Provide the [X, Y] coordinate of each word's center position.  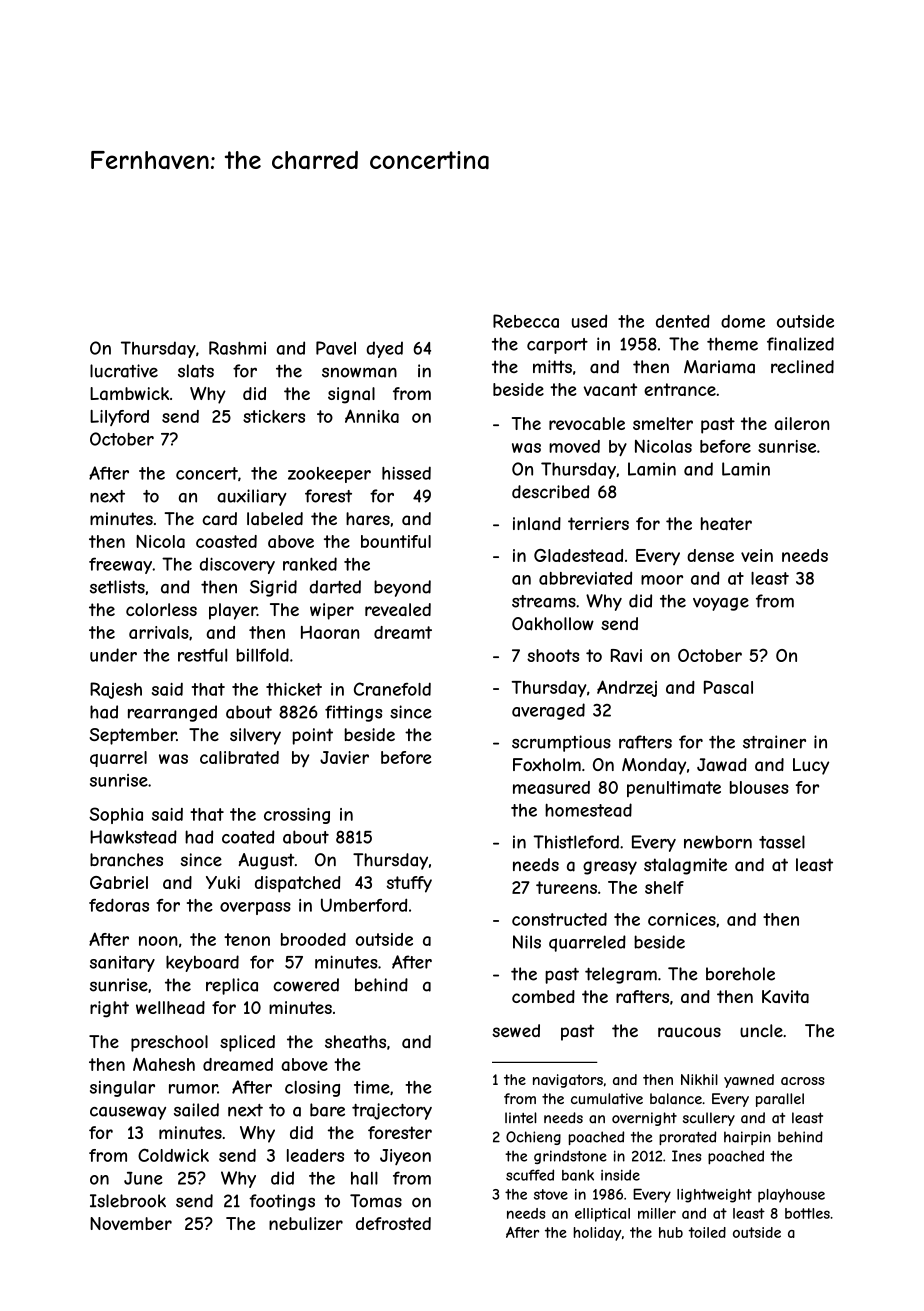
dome [743, 321]
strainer [774, 742]
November [131, 1223]
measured [551, 787]
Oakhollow [553, 624]
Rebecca [526, 321]
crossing [297, 816]
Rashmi [237, 348]
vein [757, 555]
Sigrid [273, 588]
